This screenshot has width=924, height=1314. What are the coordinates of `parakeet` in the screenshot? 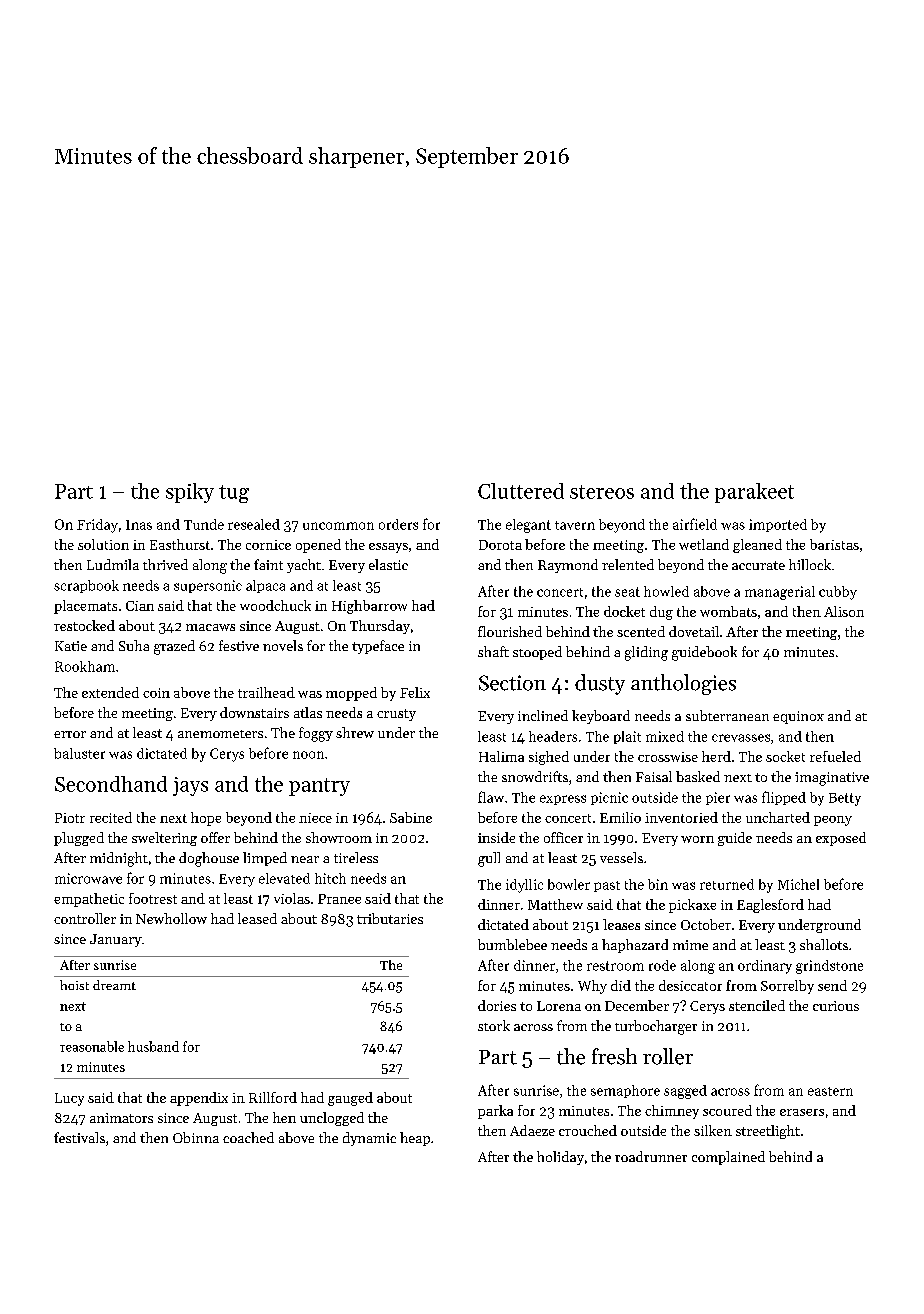 It's located at (754, 493).
